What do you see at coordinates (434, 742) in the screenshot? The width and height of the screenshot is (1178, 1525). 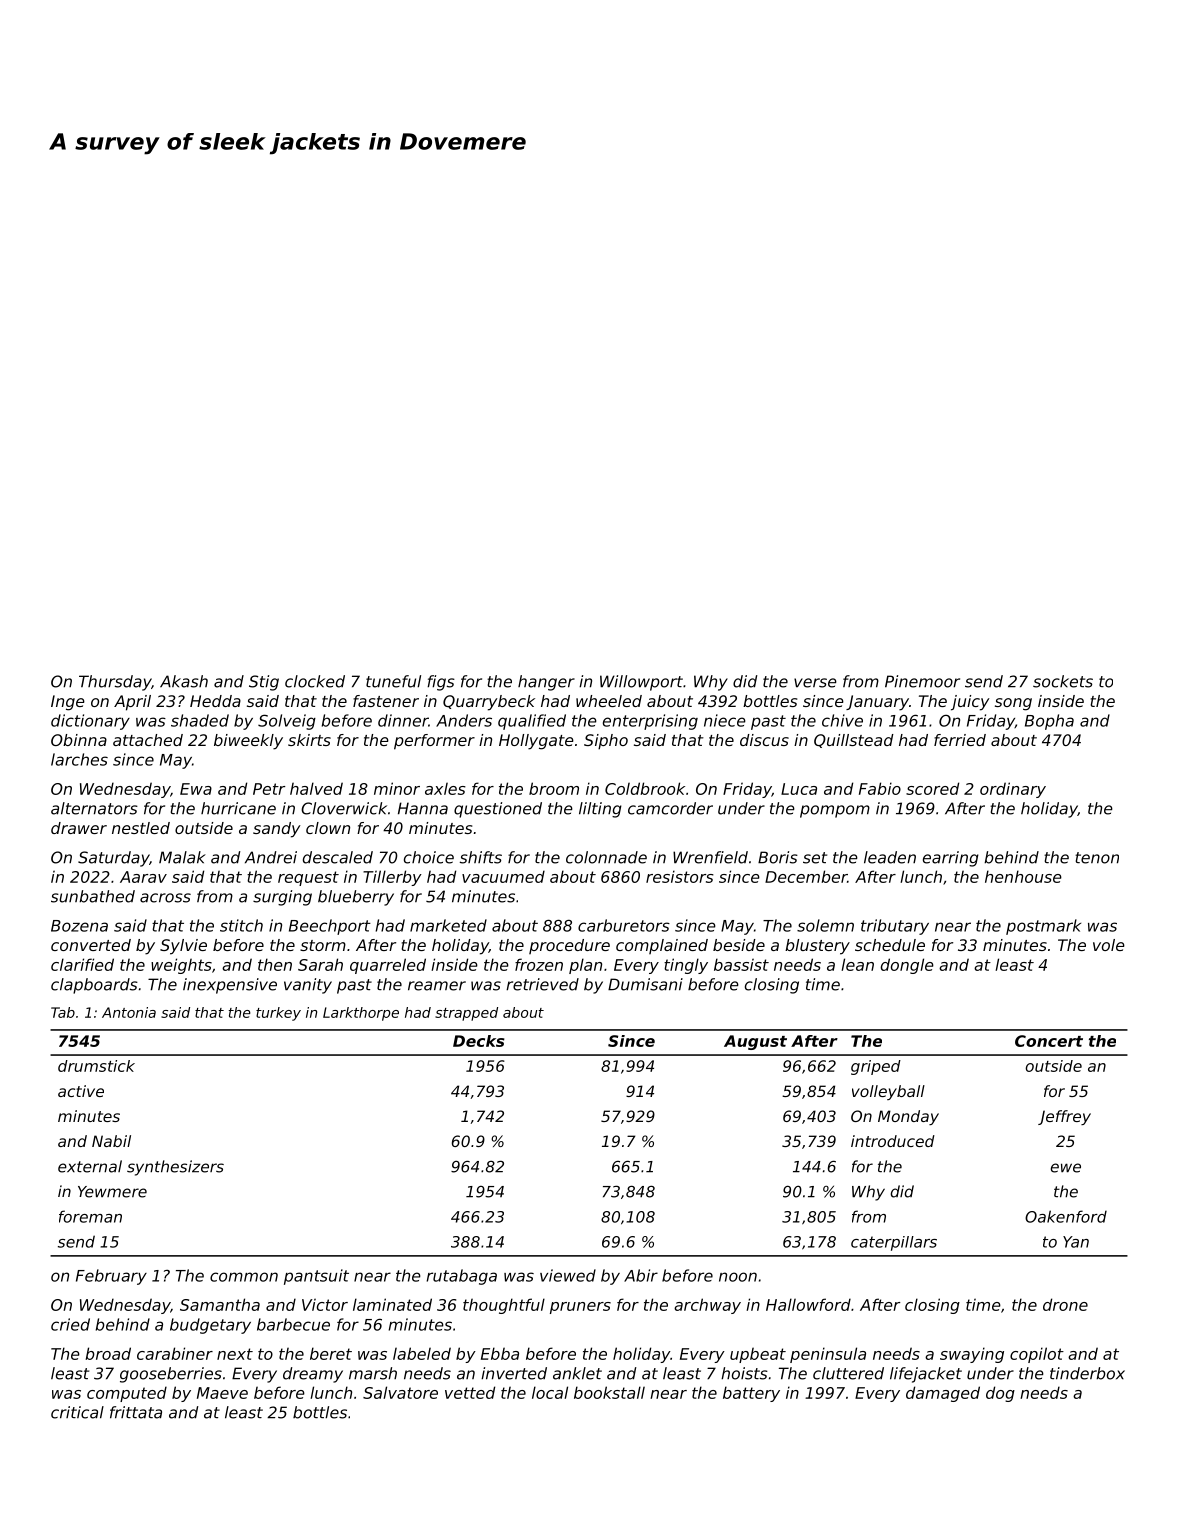 I see `performer` at bounding box center [434, 742].
